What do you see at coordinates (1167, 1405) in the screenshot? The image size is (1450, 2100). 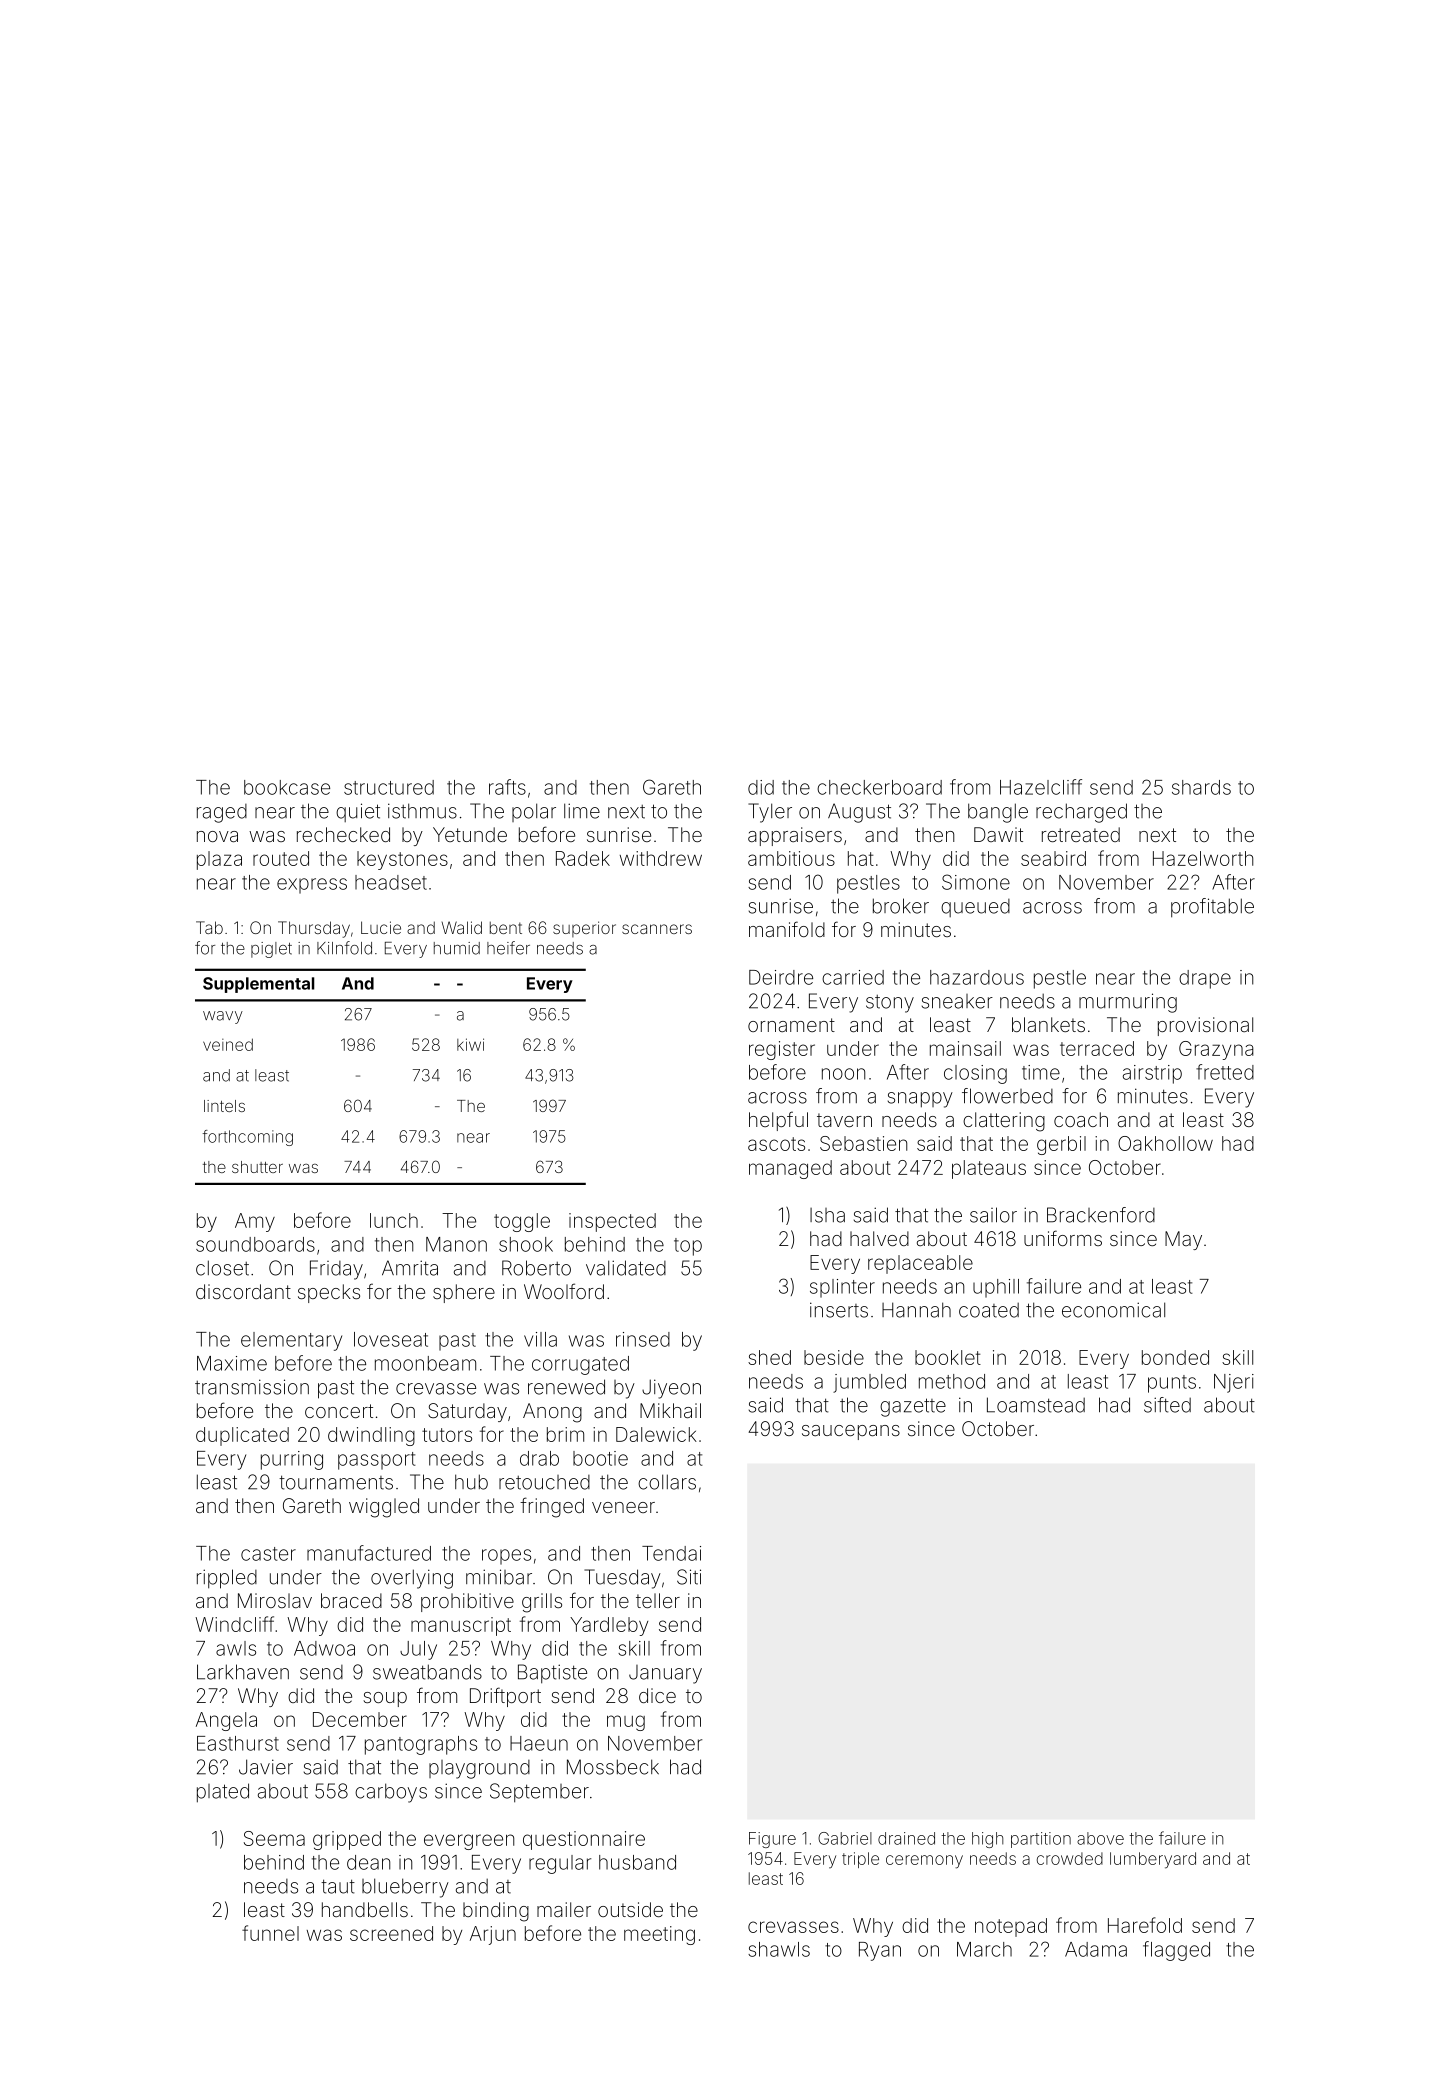 I see `sifted` at bounding box center [1167, 1405].
